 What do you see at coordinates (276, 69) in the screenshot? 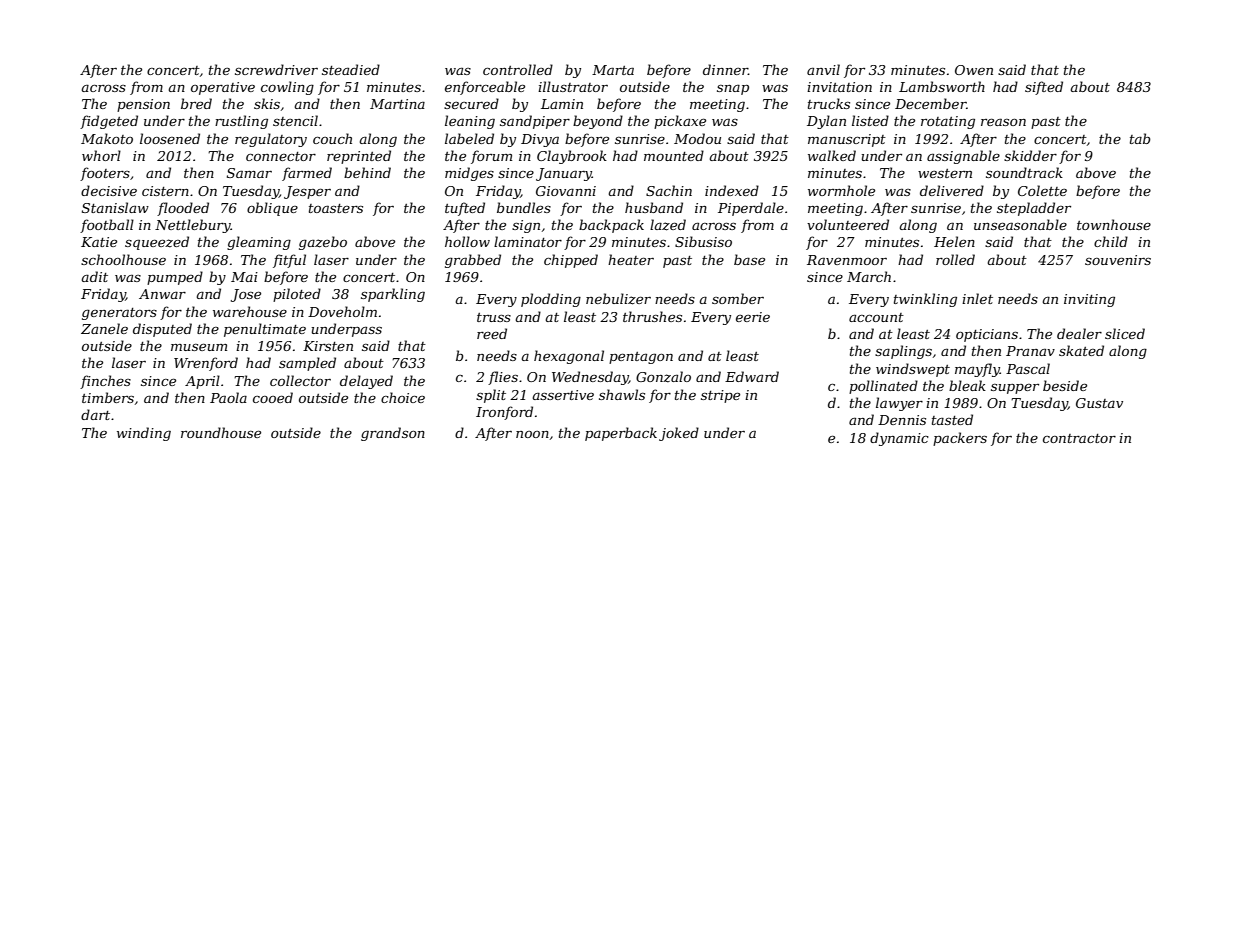
I see `screwdriver` at bounding box center [276, 69].
